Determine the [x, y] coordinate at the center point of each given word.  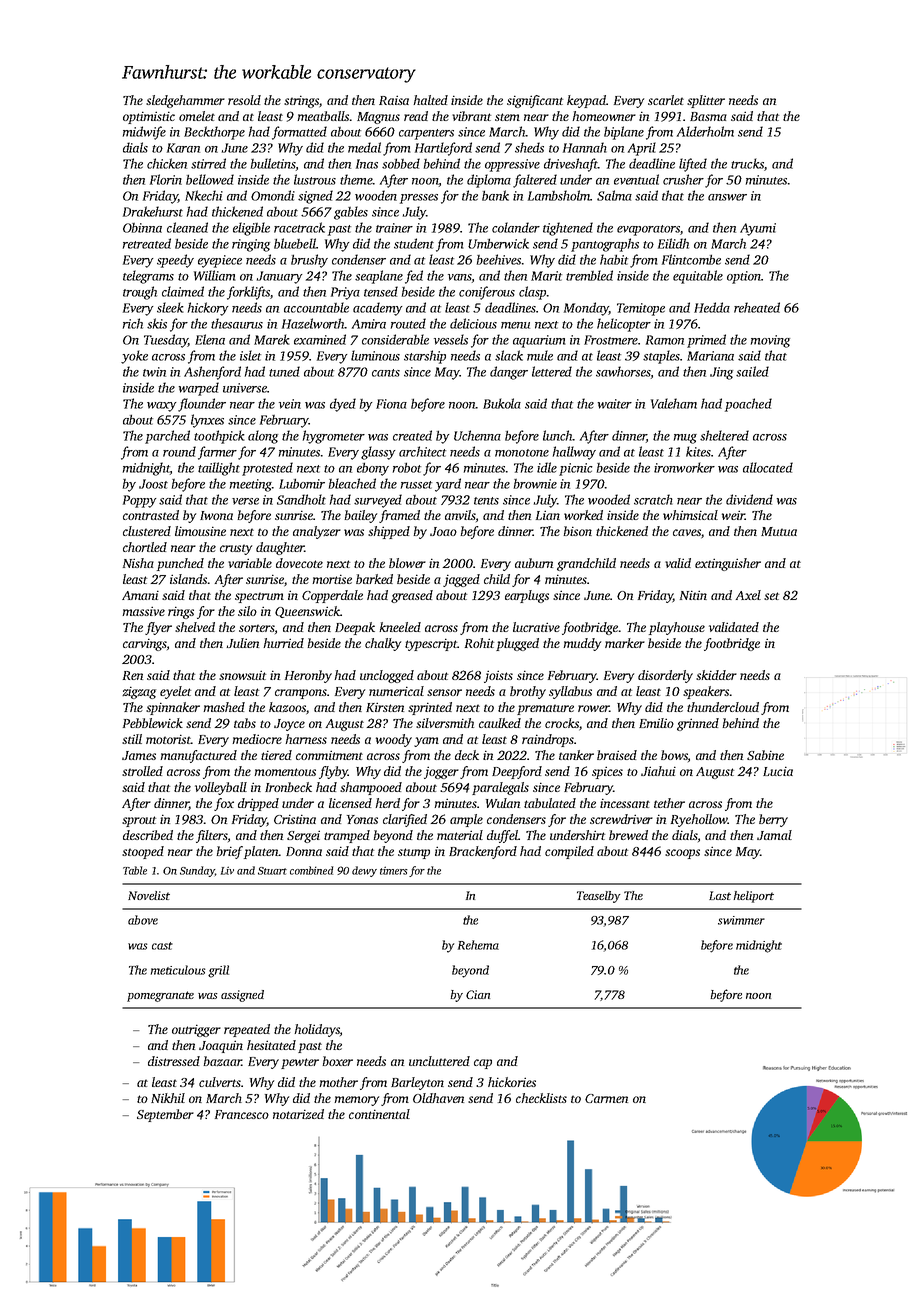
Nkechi [204, 195]
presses [419, 199]
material [460, 835]
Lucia [778, 771]
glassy [378, 453]
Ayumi [758, 229]
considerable [395, 339]
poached [748, 405]
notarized [298, 1114]
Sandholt [301, 499]
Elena [210, 339]
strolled [142, 771]
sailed [752, 371]
